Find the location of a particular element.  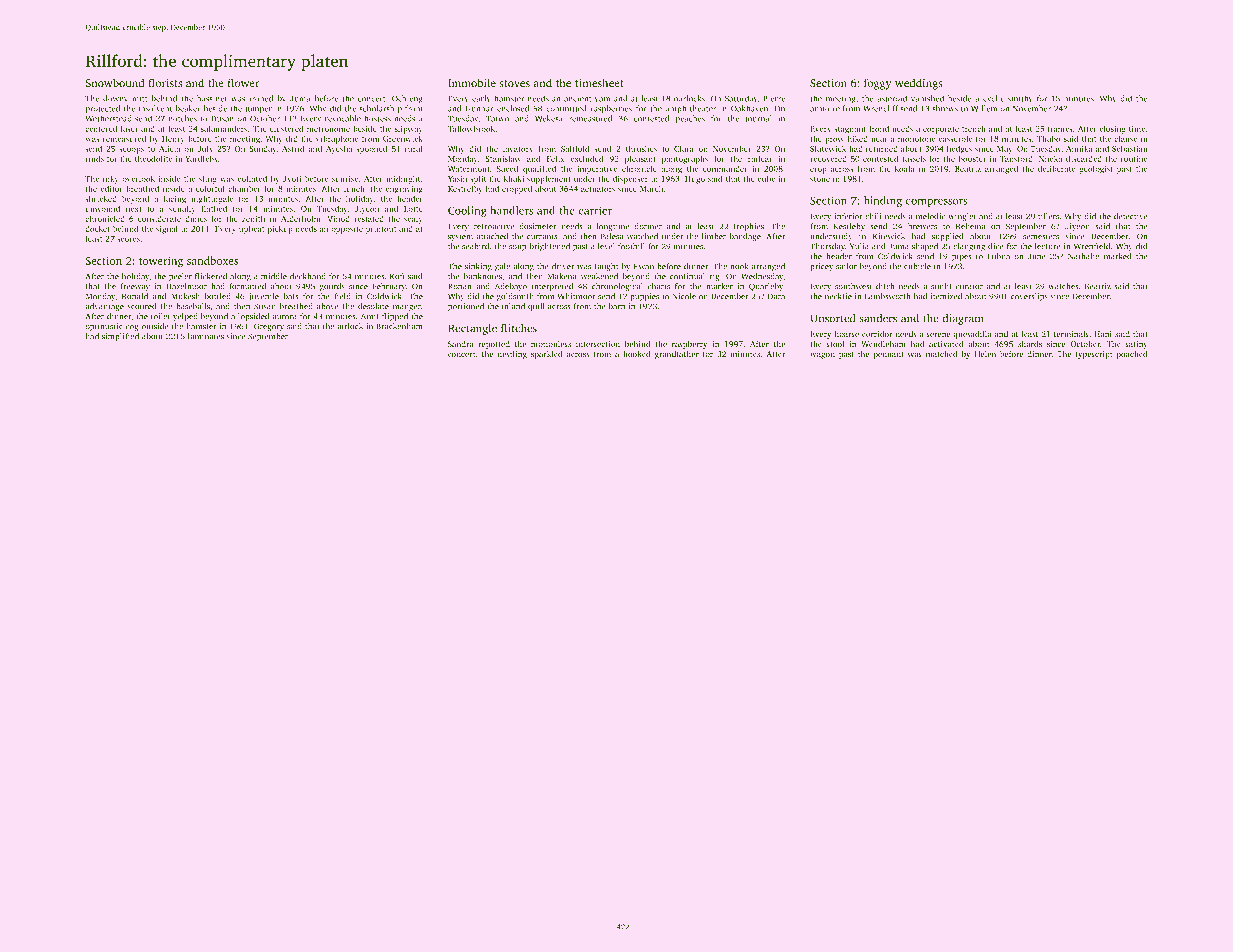

compressors is located at coordinates (937, 203).
